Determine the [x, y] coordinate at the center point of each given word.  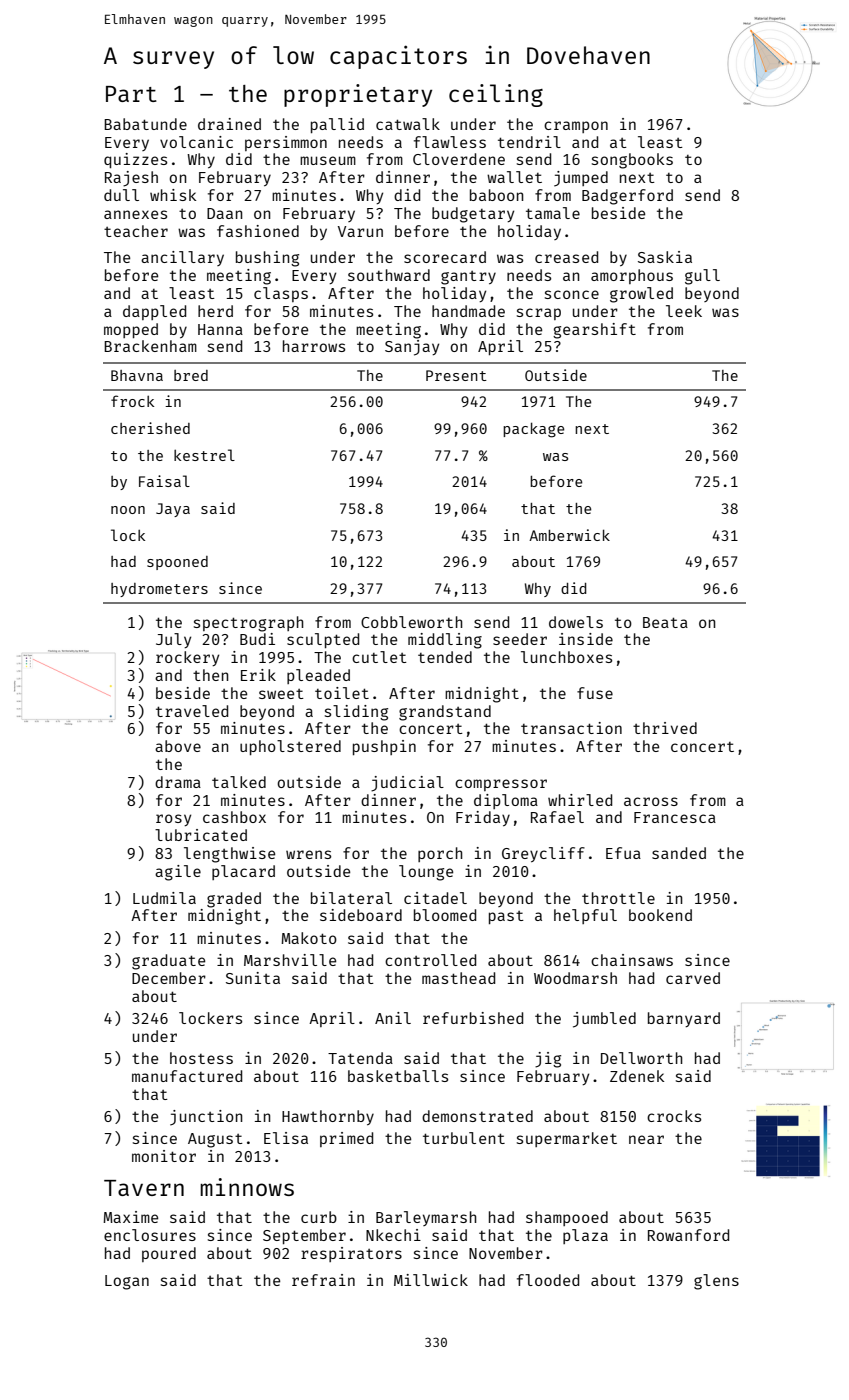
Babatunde [145, 124]
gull [702, 277]
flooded [548, 1280]
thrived [665, 728]
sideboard [361, 915]
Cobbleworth [411, 622]
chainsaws [632, 960]
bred [191, 375]
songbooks [632, 161]
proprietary [358, 95]
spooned [177, 563]
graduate [168, 962]
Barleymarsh [426, 1218]
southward [389, 275]
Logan [127, 1282]
